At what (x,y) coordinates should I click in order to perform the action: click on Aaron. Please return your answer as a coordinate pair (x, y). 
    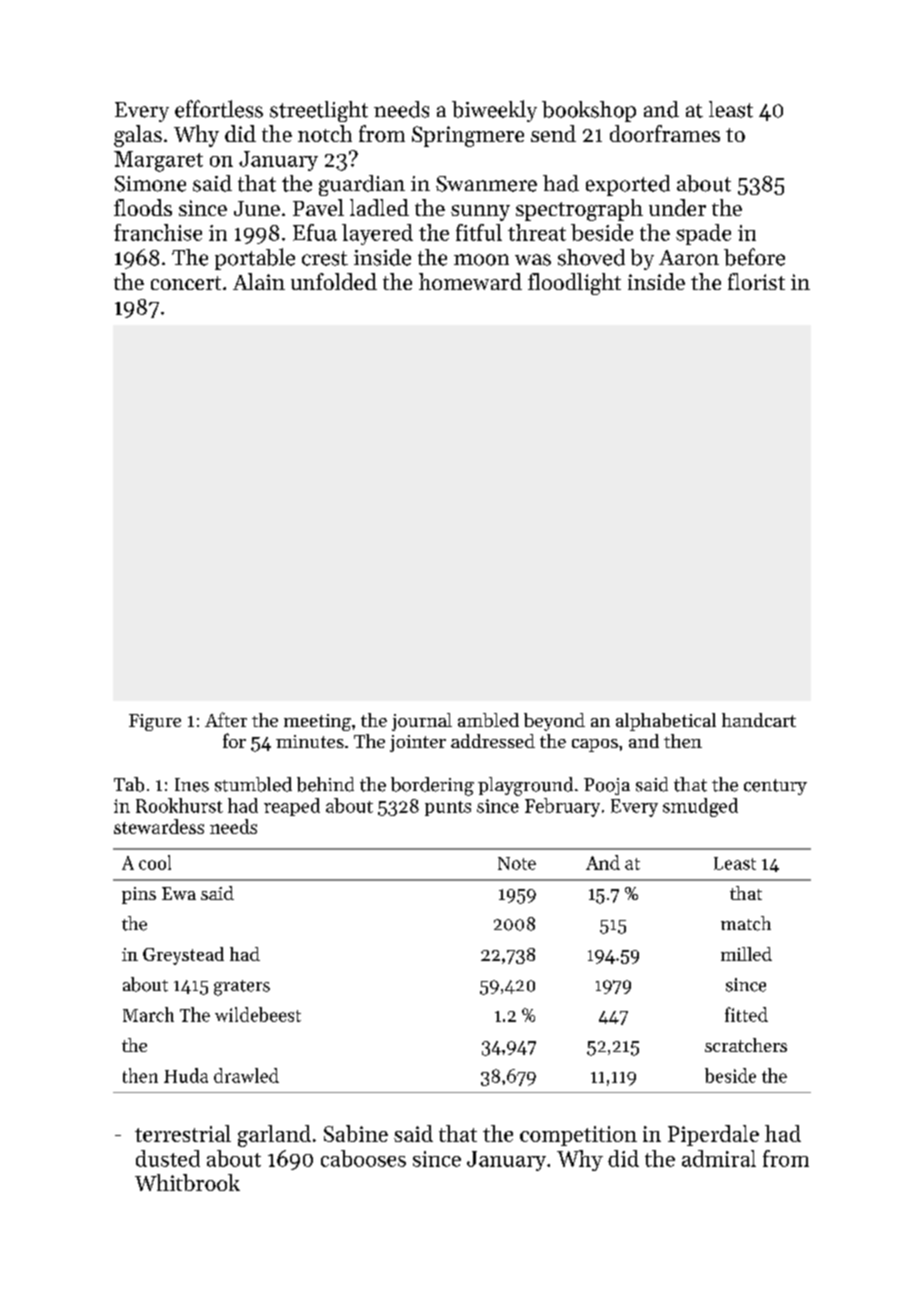
    Looking at the image, I should click on (689, 258).
